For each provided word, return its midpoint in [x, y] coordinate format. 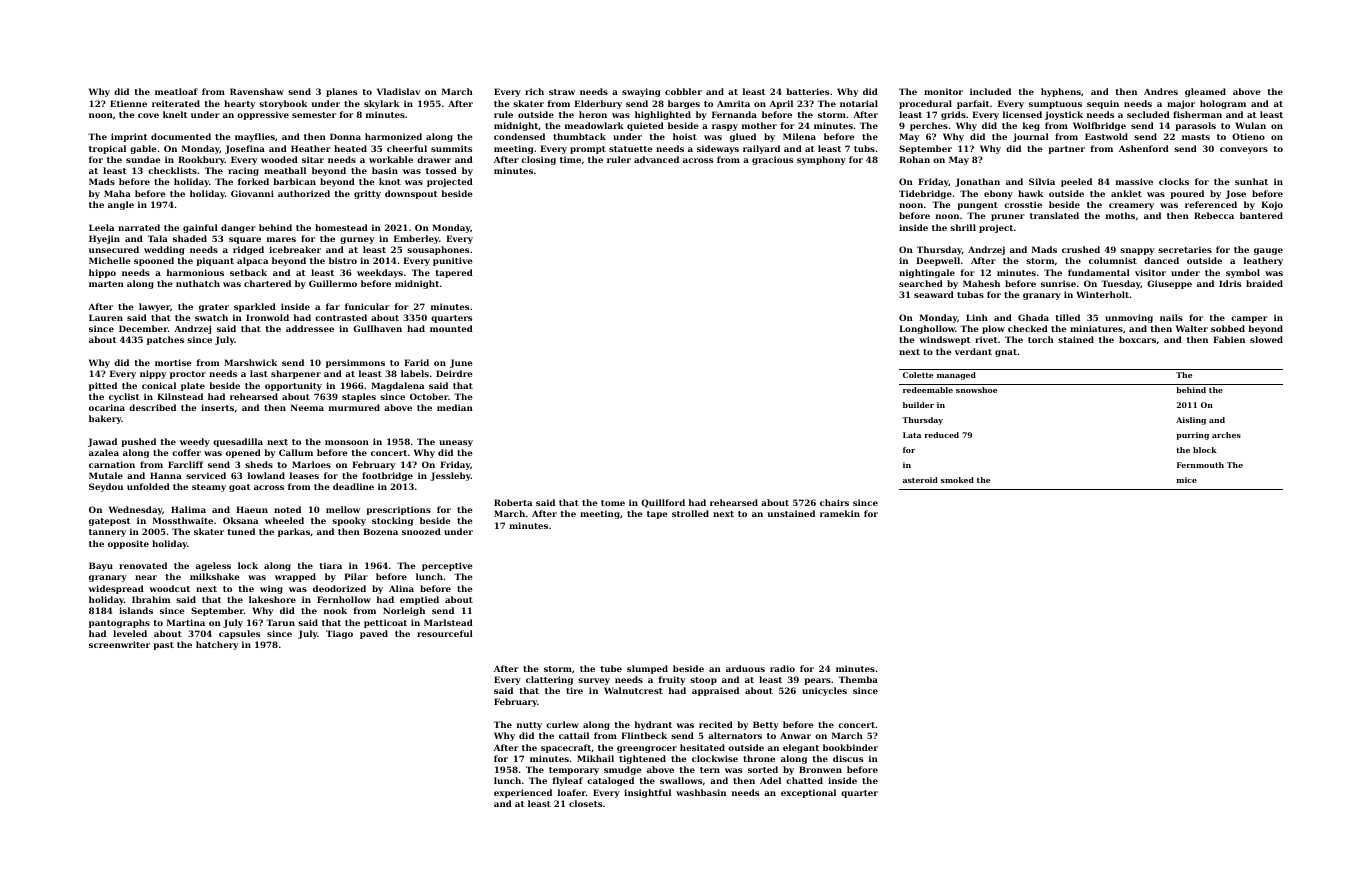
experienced [523, 793]
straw [562, 92]
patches [165, 340]
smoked [957, 480]
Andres [1161, 91]
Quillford [663, 503]
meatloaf [176, 91]
